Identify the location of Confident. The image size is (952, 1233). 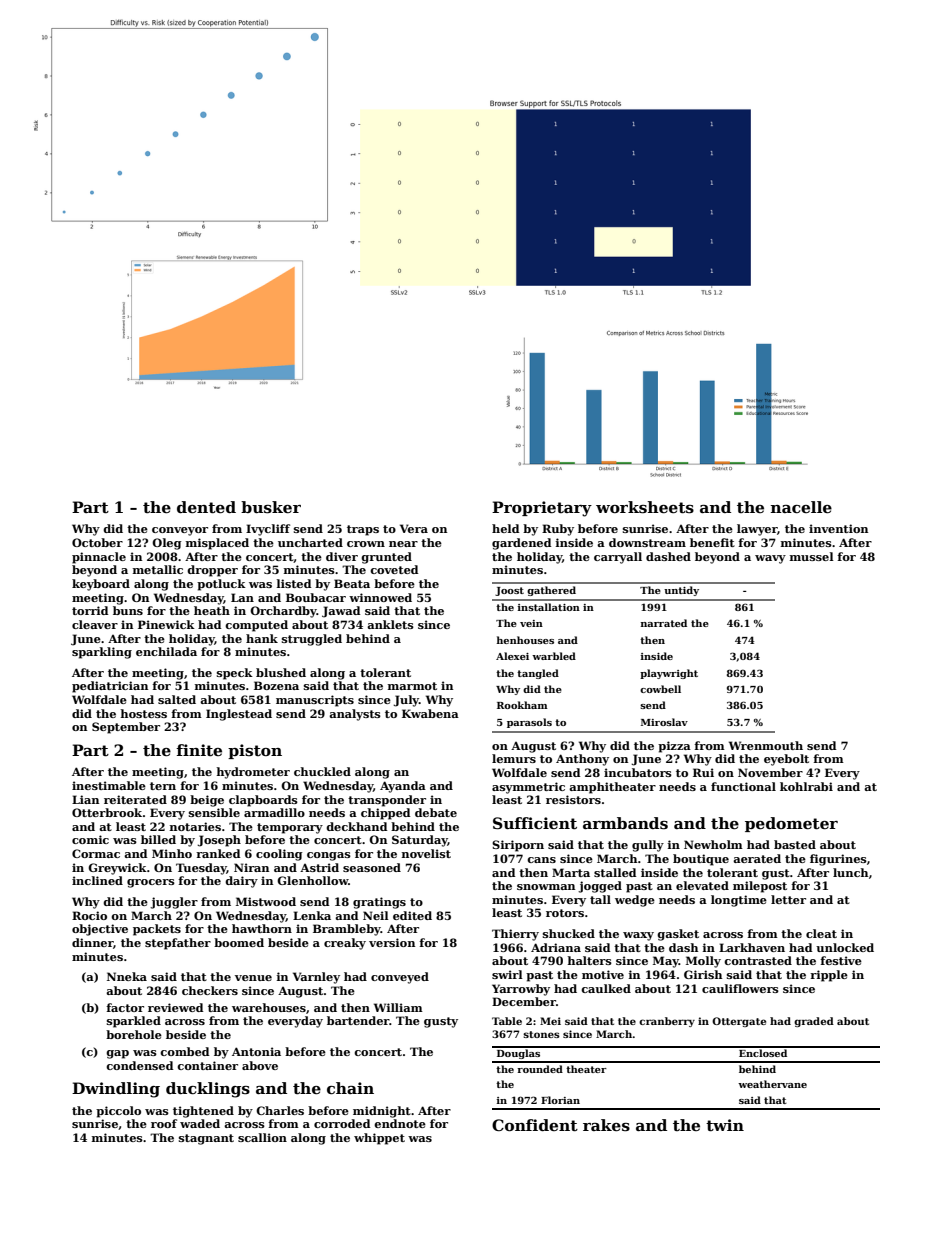
(535, 1125).
